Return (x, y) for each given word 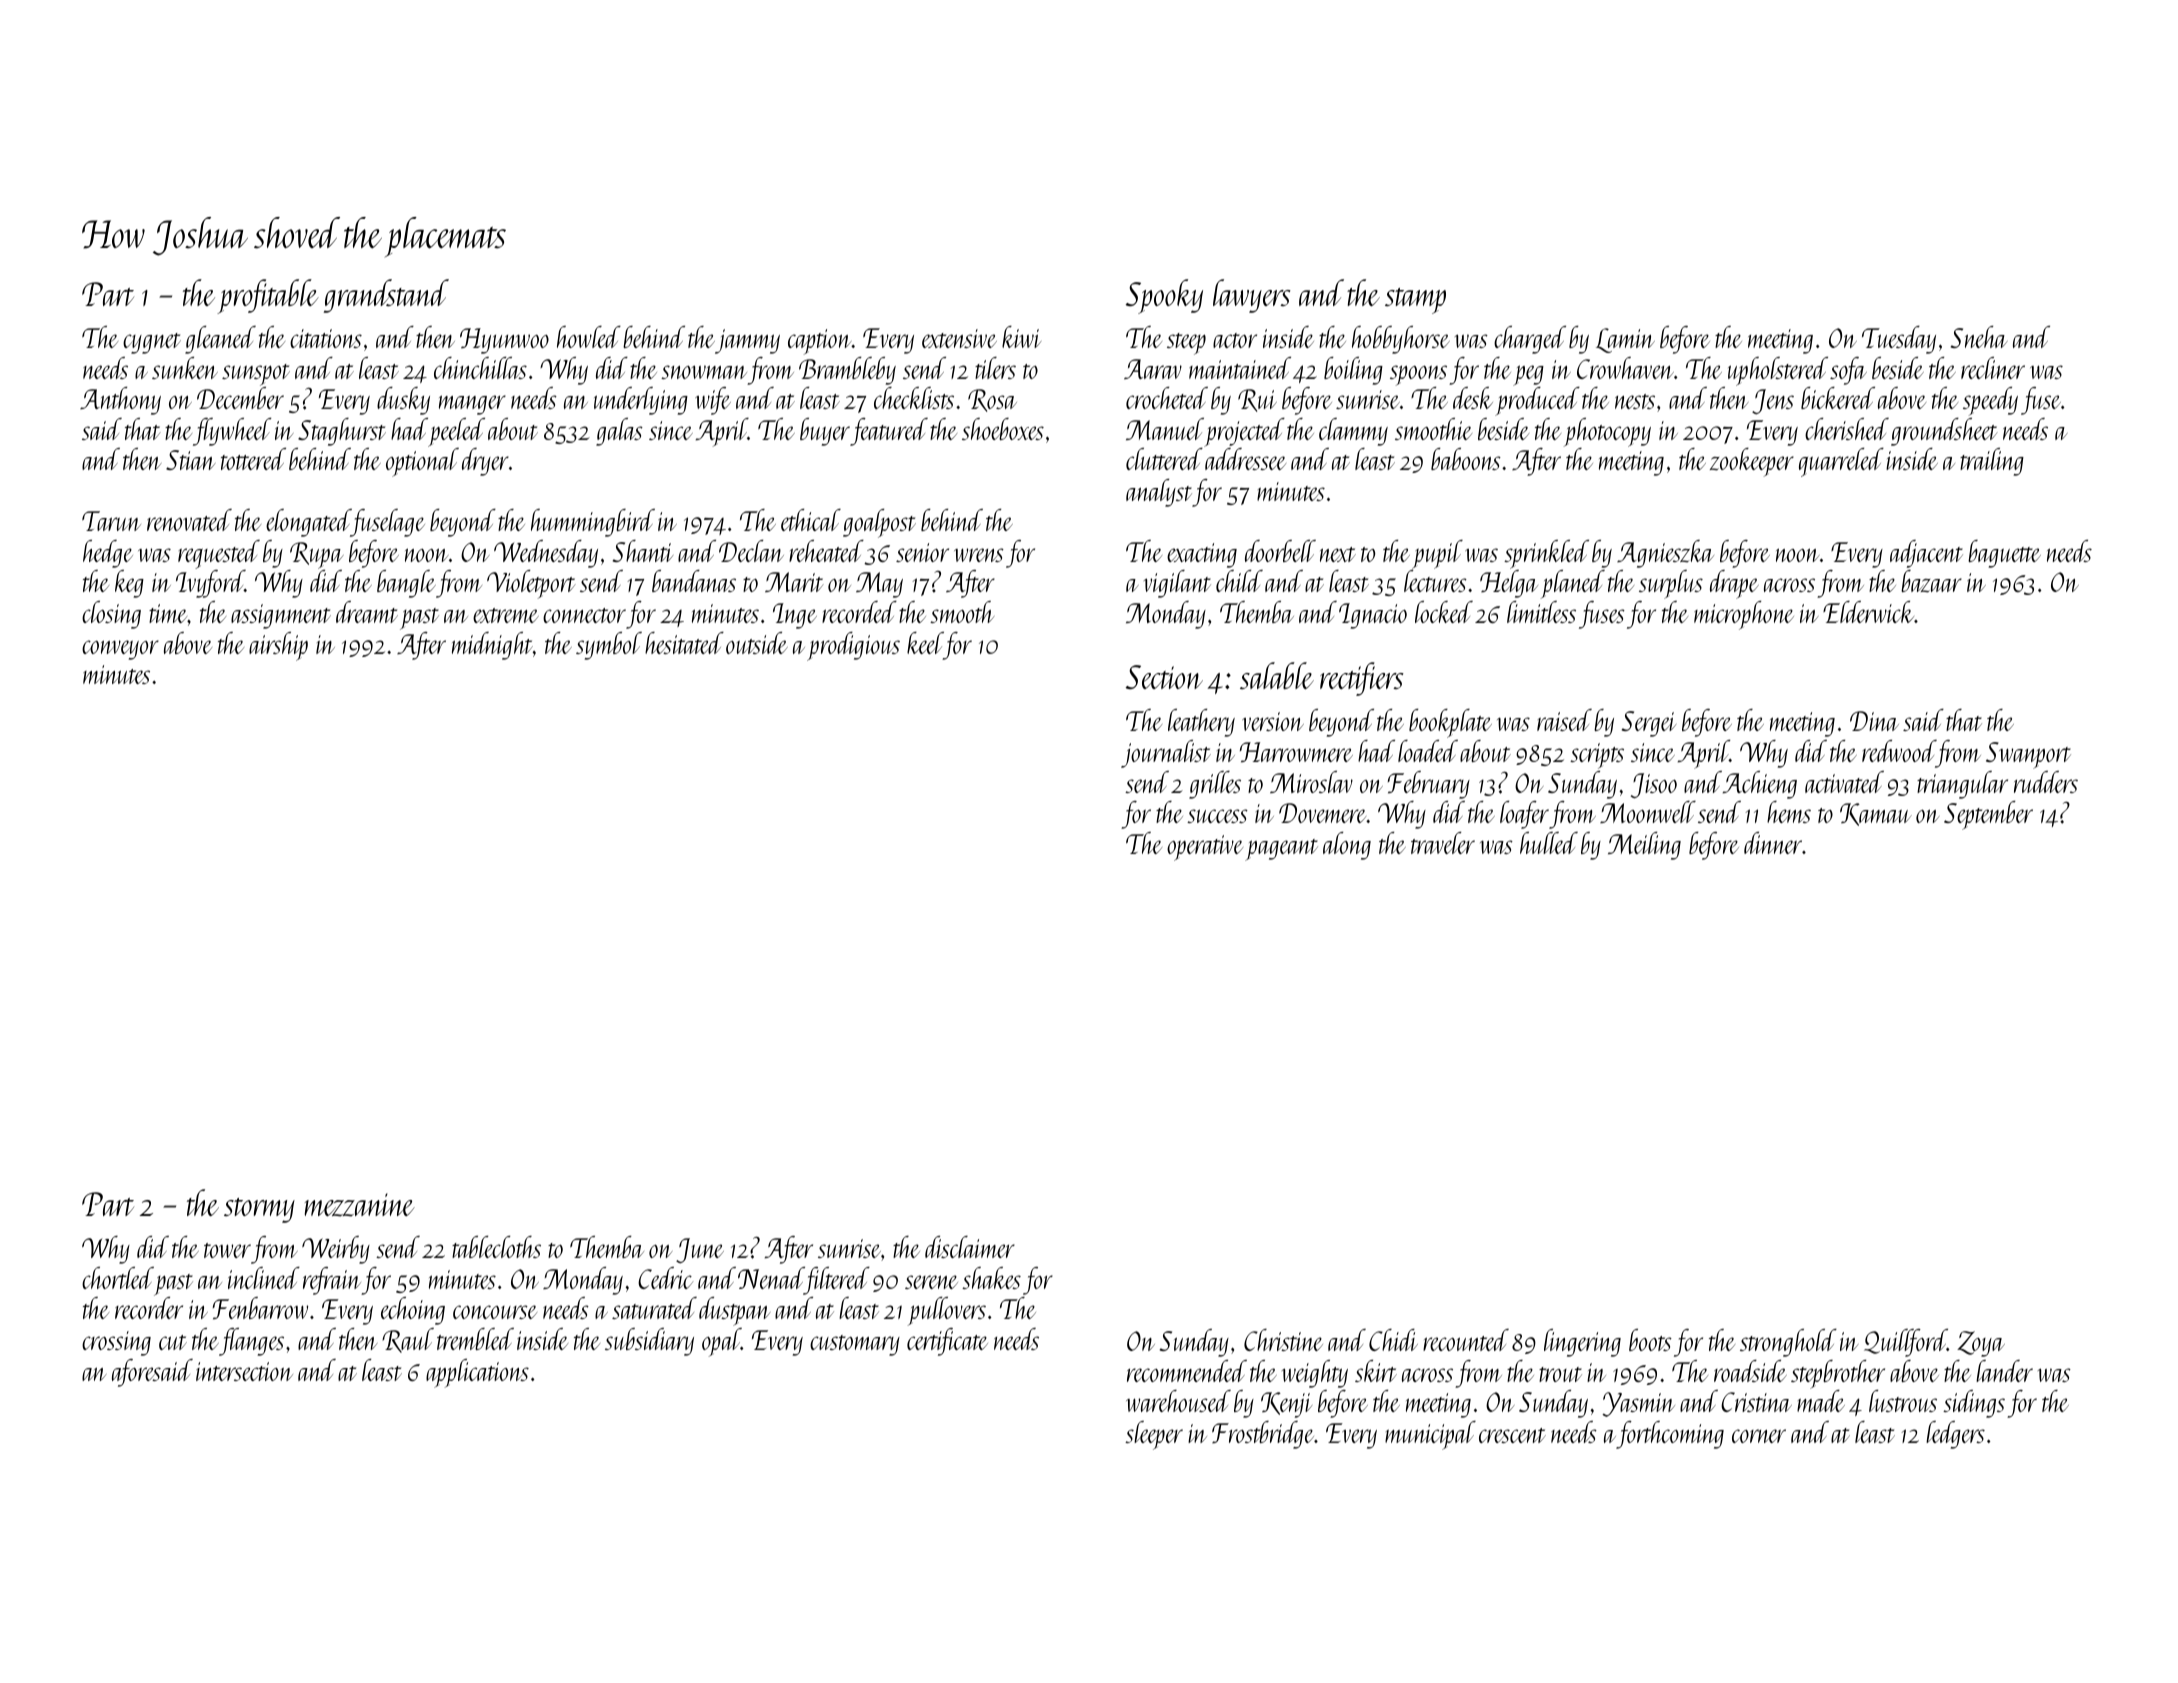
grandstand (386, 296)
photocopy (1607, 432)
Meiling (1644, 846)
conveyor (120, 650)
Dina (1874, 721)
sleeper (1154, 1435)
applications (477, 1373)
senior (922, 552)
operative (1205, 848)
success (1217, 816)
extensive (959, 338)
